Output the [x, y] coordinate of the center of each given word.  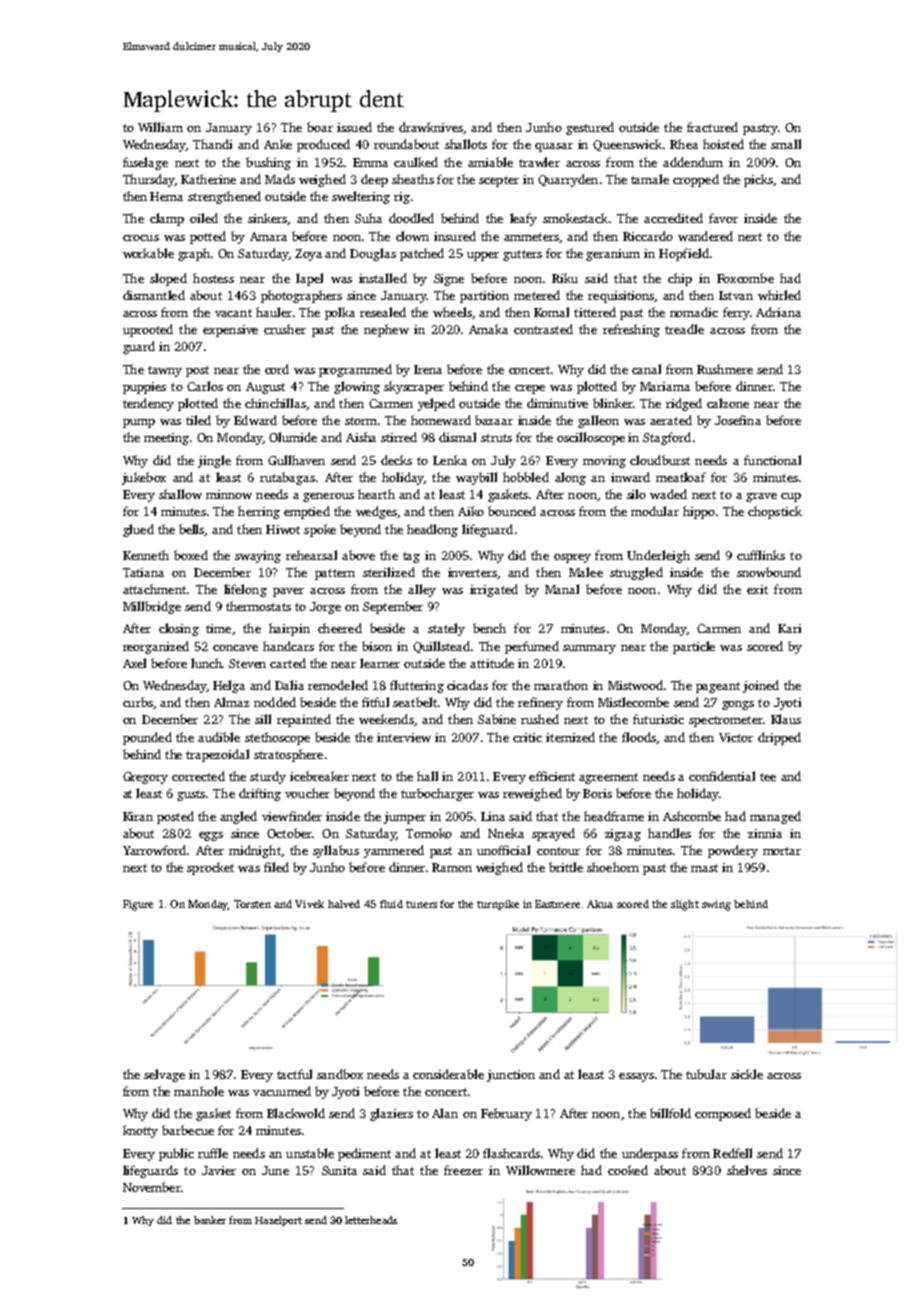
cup [791, 497]
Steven [247, 663]
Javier [219, 1170]
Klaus [786, 719]
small [786, 144]
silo [636, 494]
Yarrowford [154, 850]
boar [320, 127]
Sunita [339, 1170]
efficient [552, 776]
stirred [399, 437]
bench [489, 628]
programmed [355, 370]
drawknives [431, 127]
